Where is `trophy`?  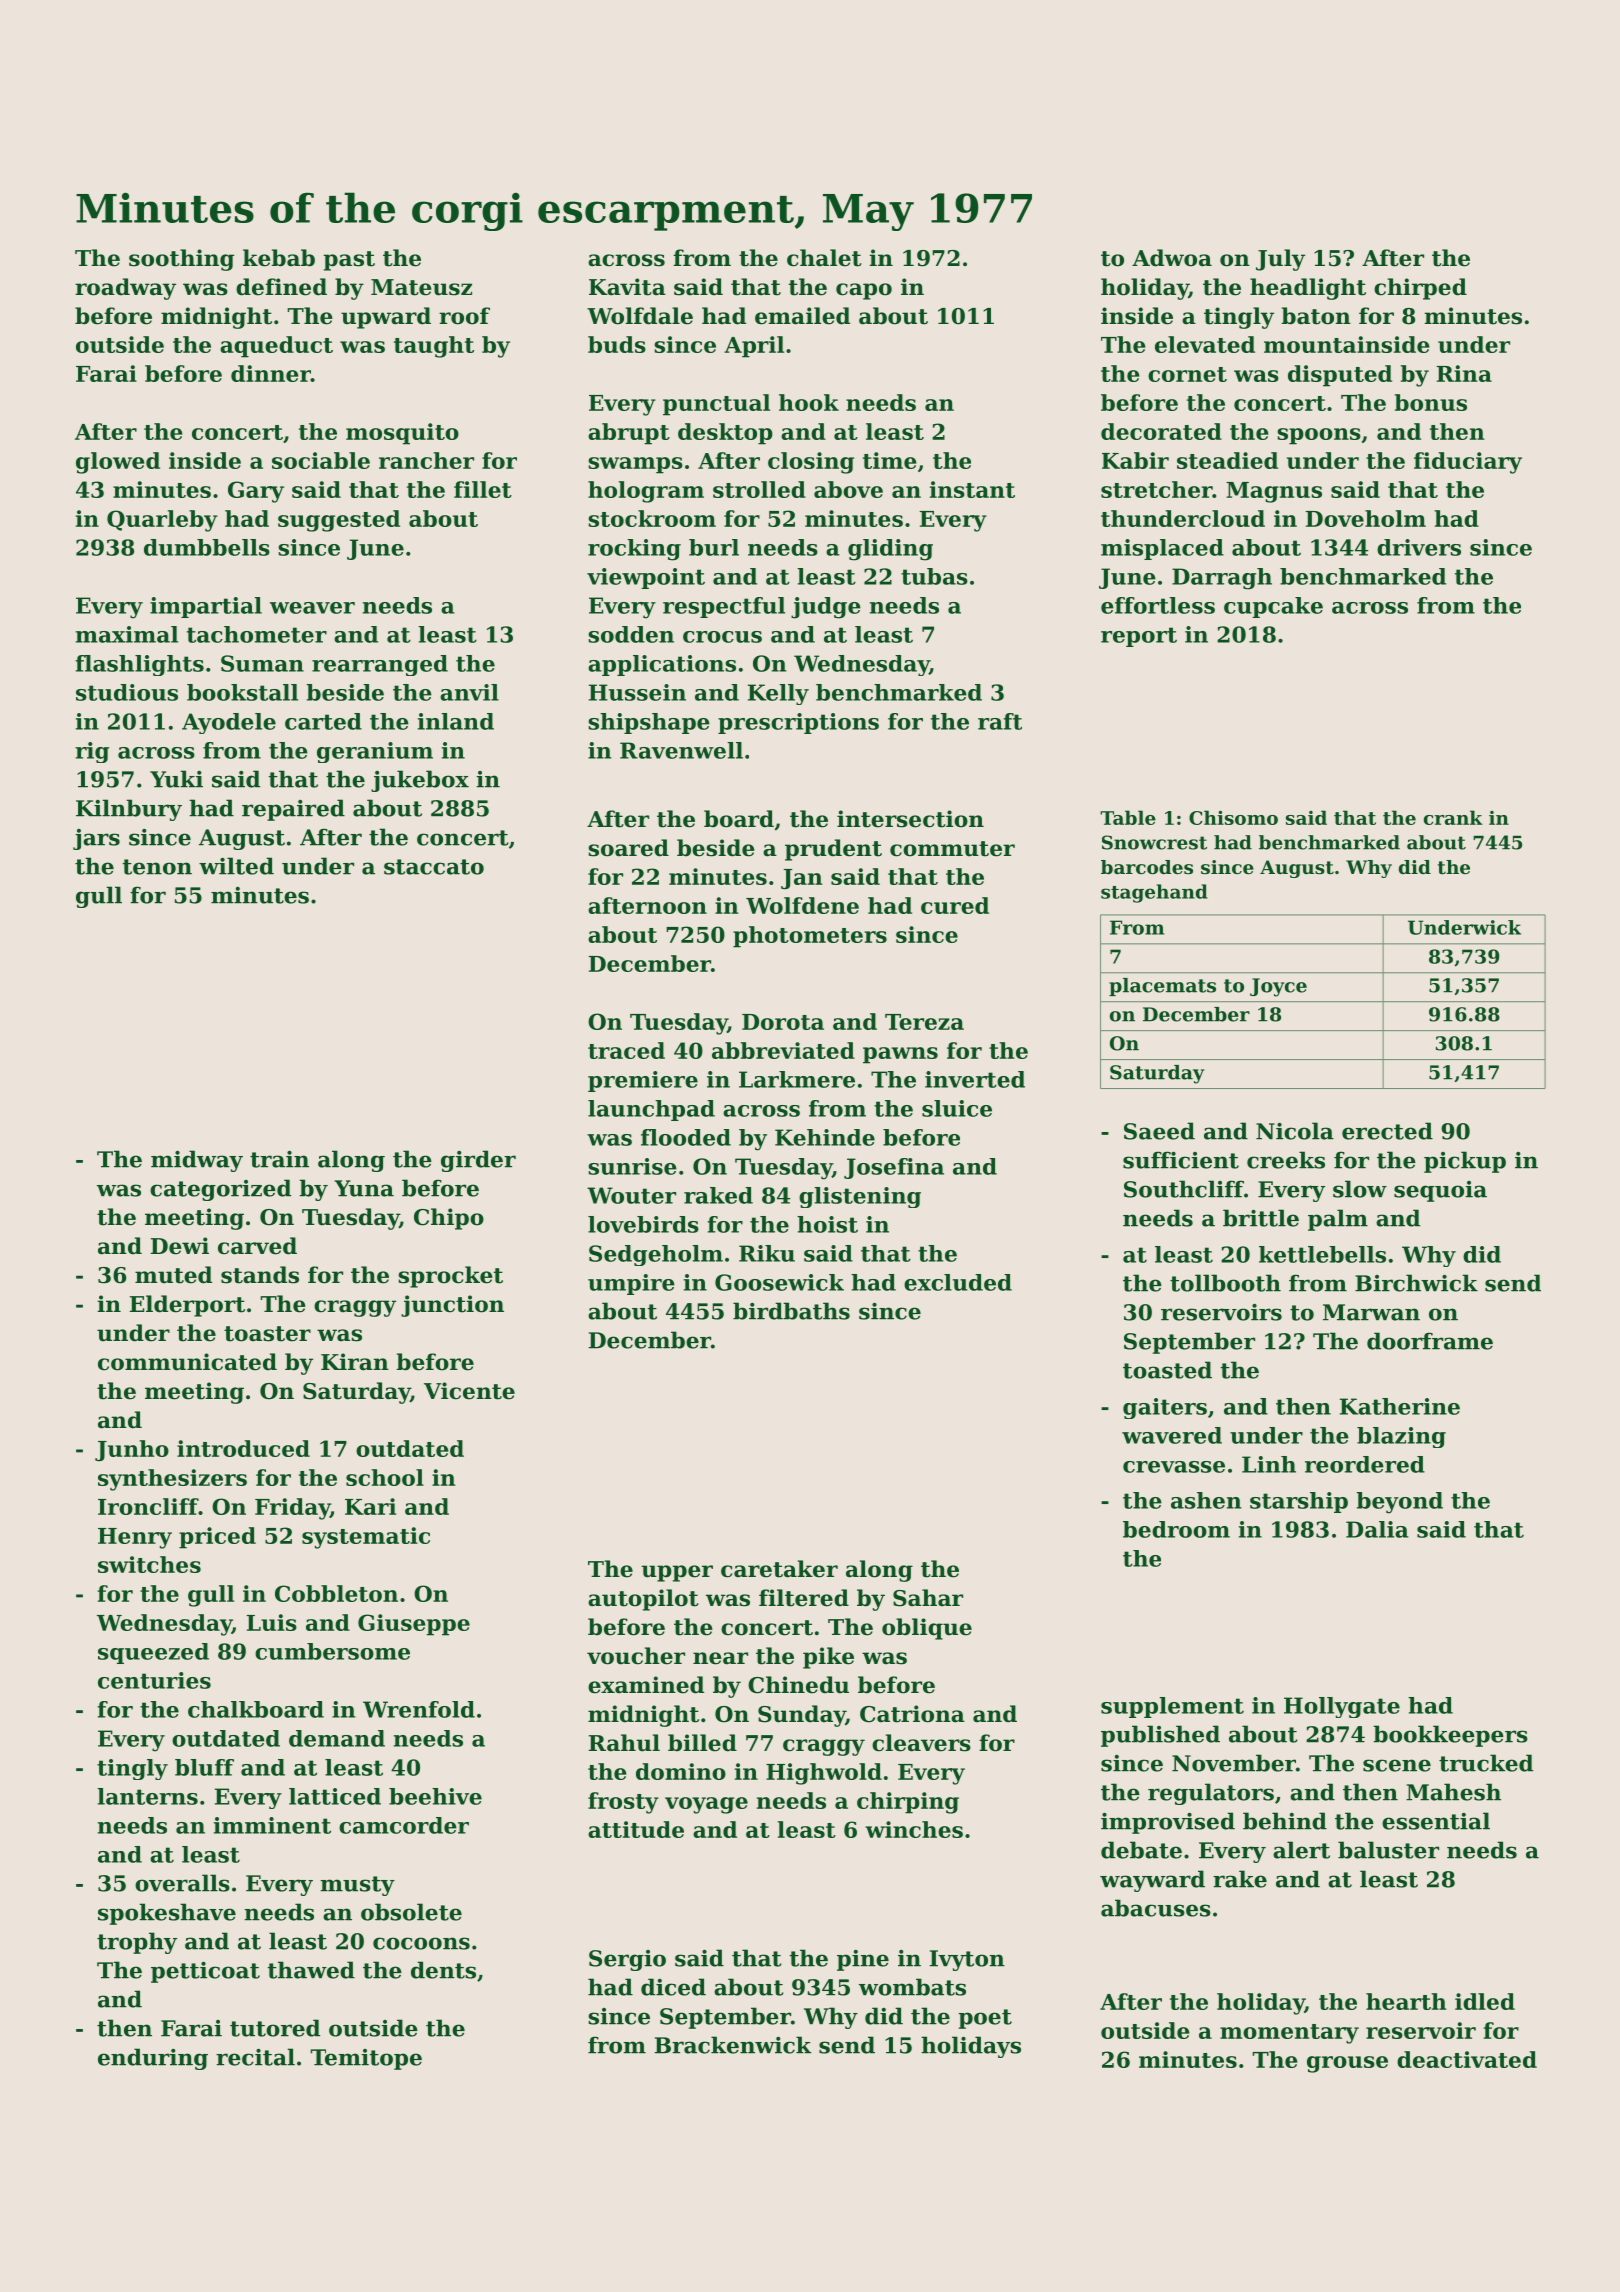
trophy is located at coordinates (137, 1943).
